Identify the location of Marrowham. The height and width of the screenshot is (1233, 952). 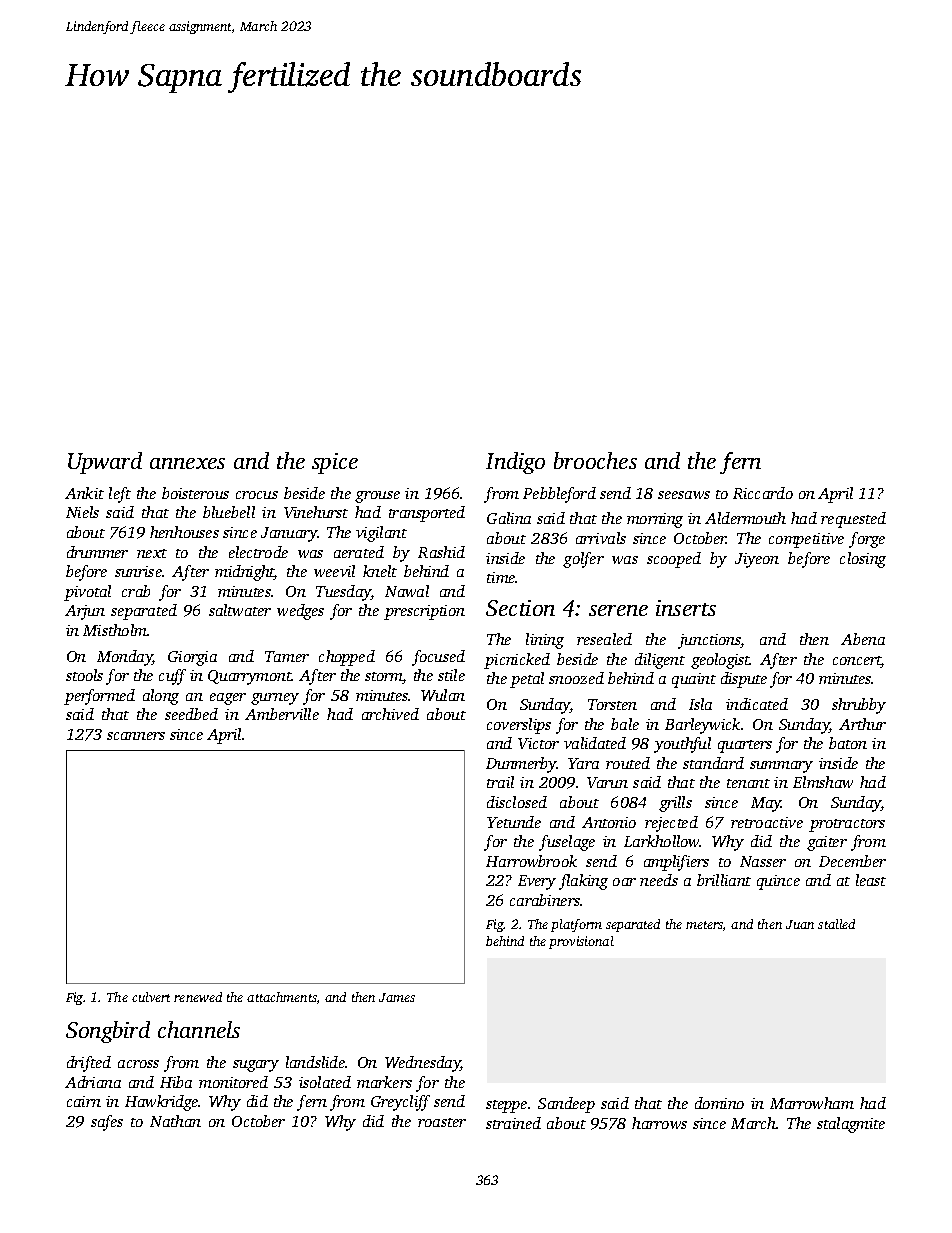
(812, 1103).
